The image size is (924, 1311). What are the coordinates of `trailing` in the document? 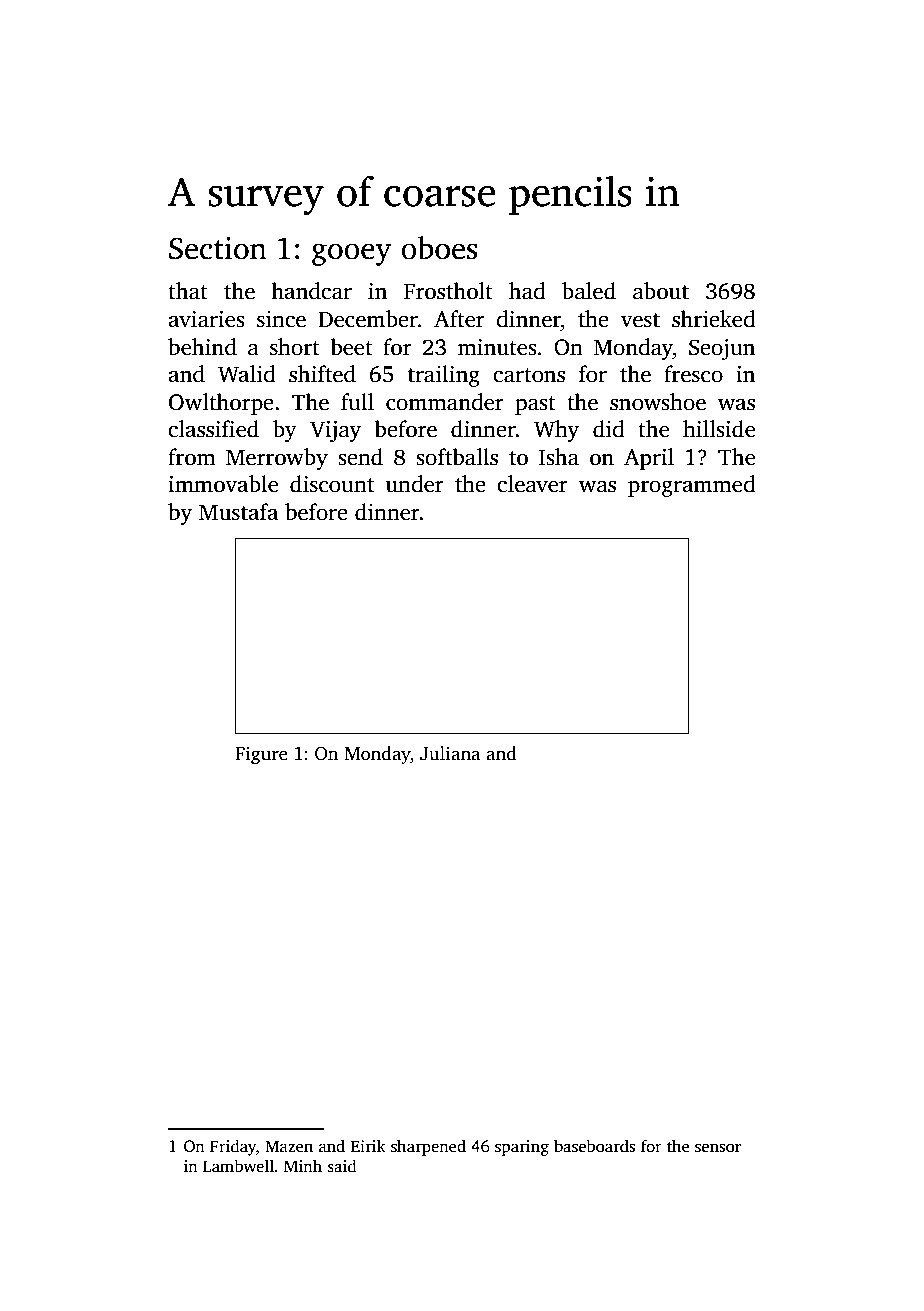 It's located at (444, 376).
